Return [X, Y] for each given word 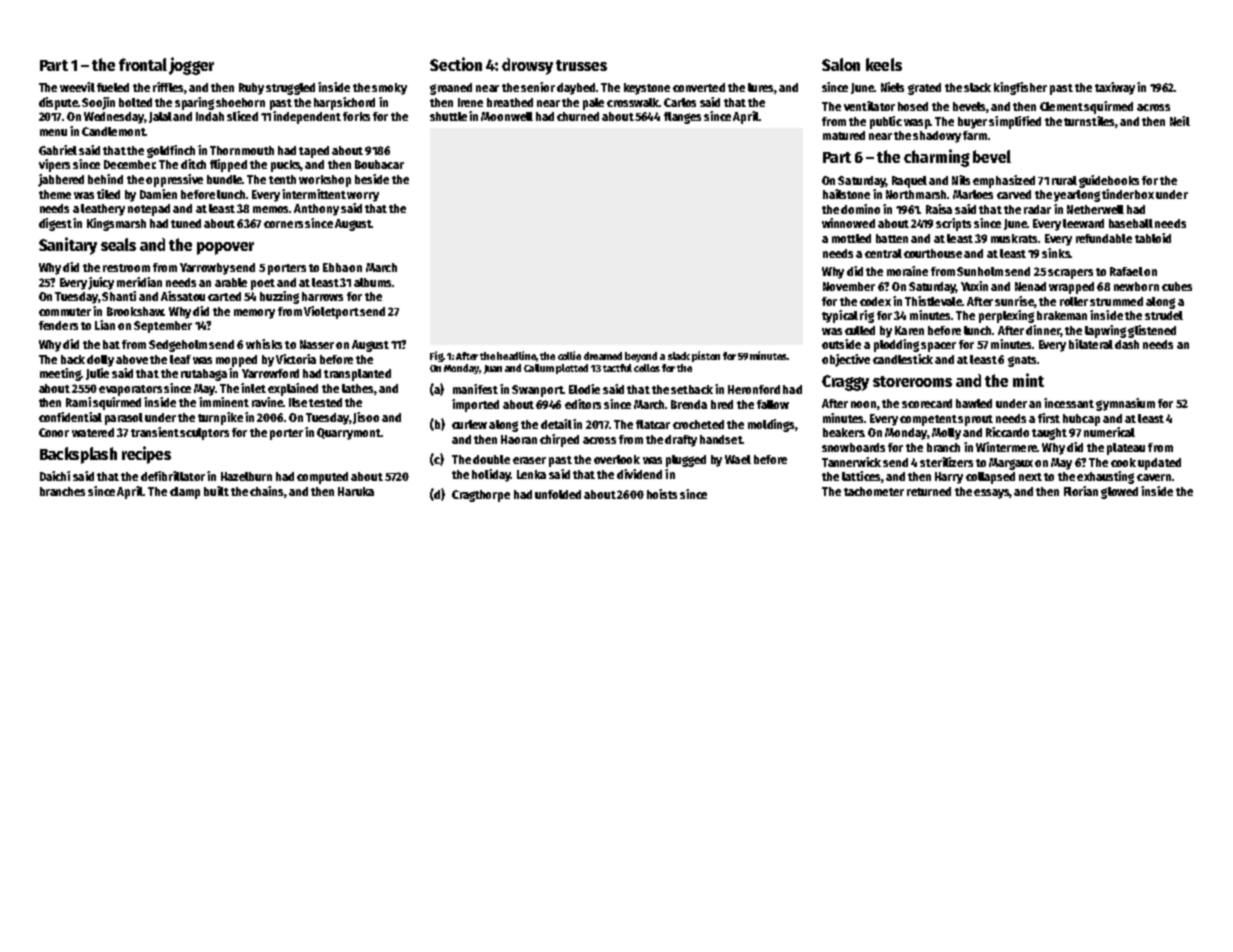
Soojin [98, 103]
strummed [1116, 301]
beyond [641, 357]
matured [844, 135]
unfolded [558, 494]
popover [225, 248]
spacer [938, 347]
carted [224, 296]
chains [266, 491]
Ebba [335, 267]
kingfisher [1020, 88]
